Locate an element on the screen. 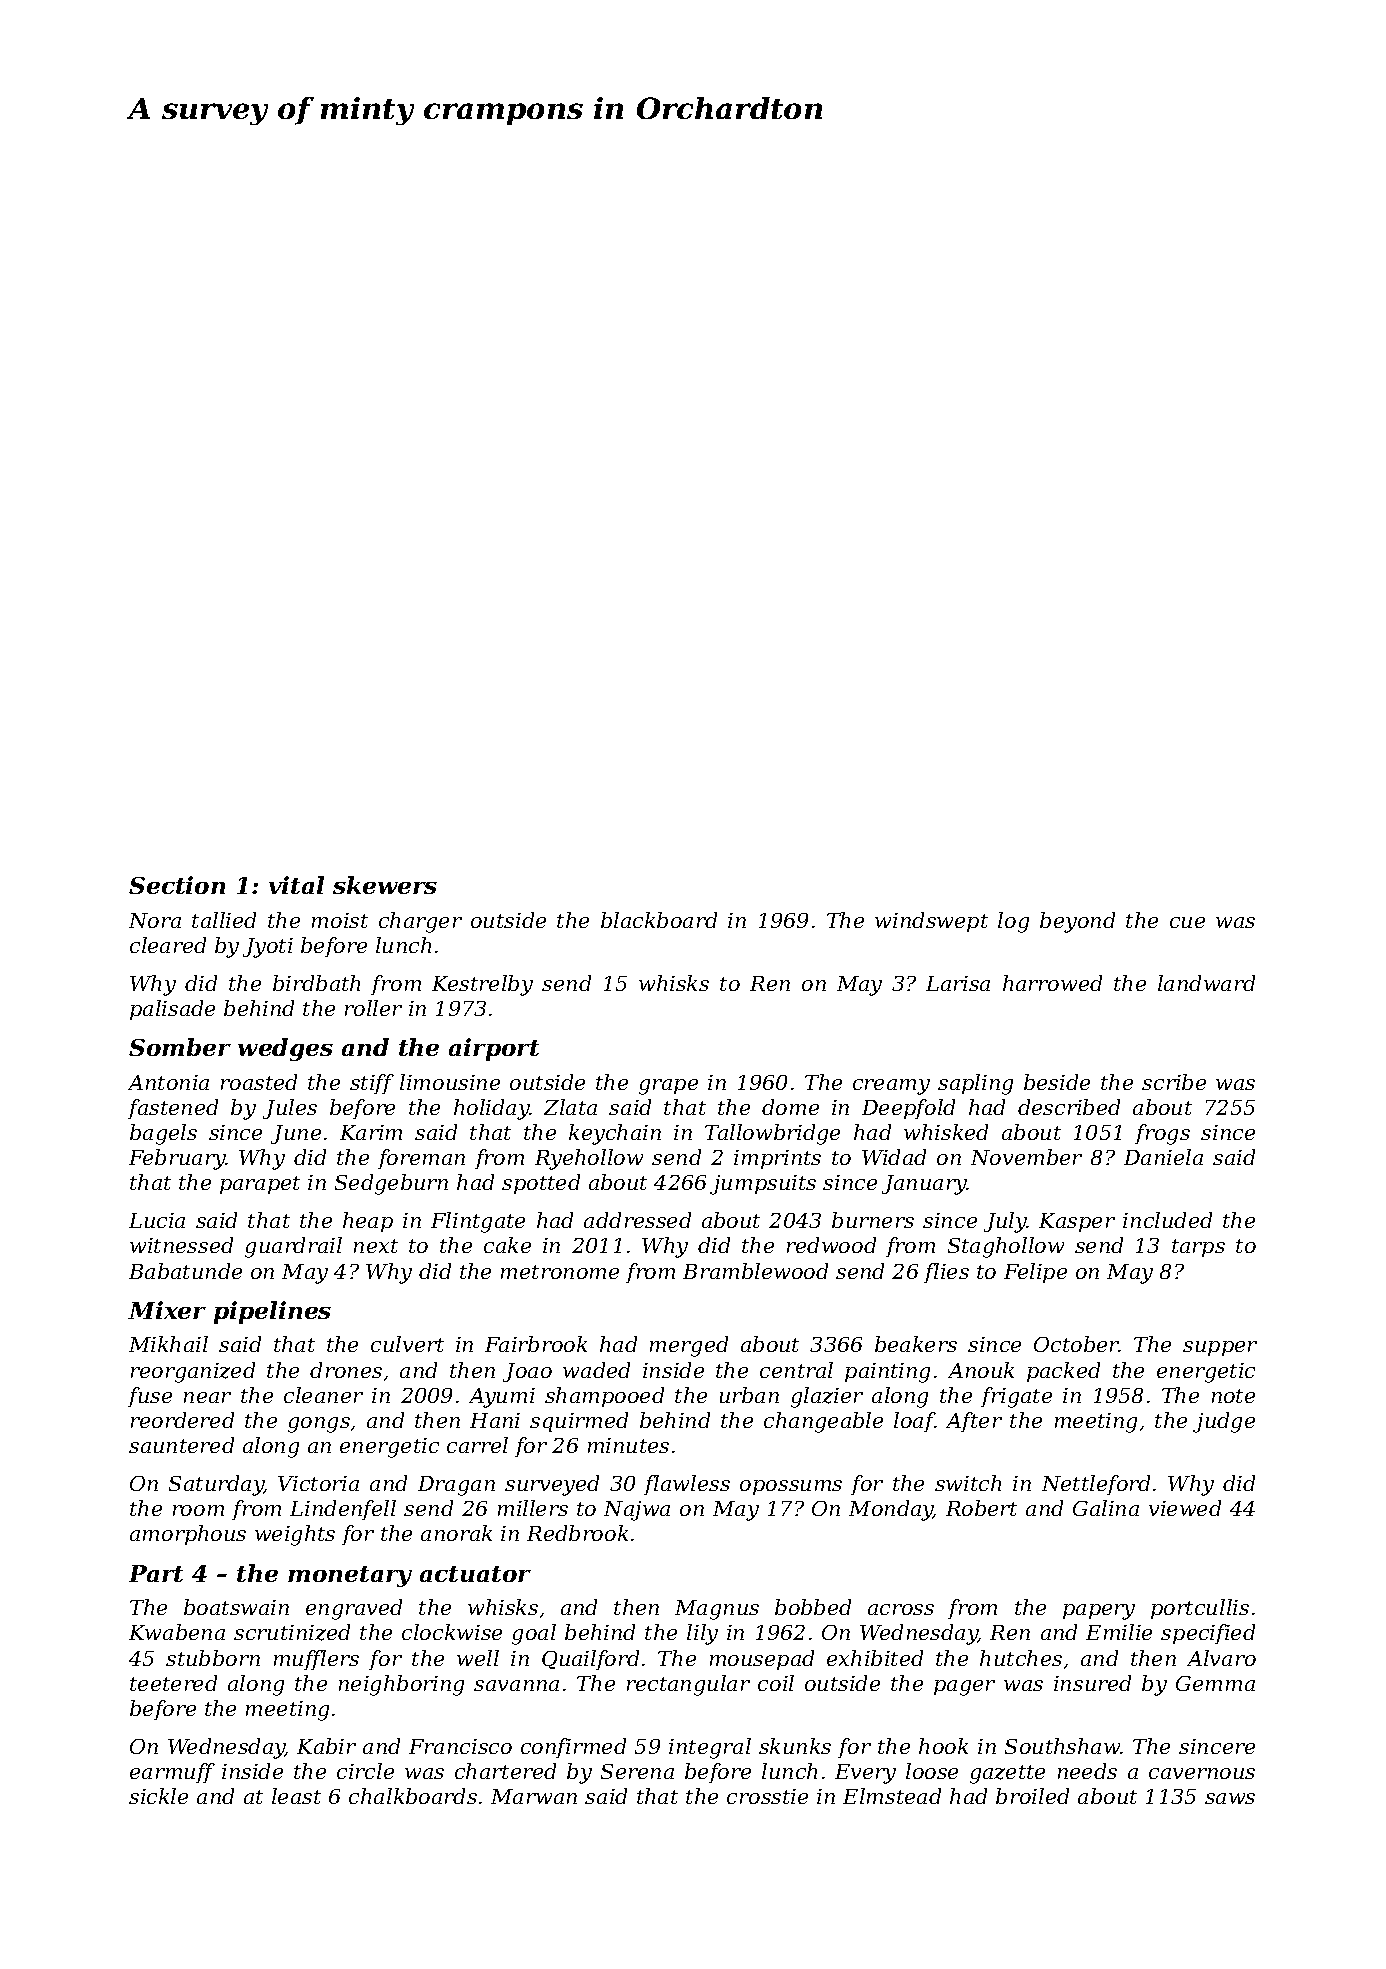 This screenshot has height=1969, width=1386. crosstie is located at coordinates (767, 1796).
